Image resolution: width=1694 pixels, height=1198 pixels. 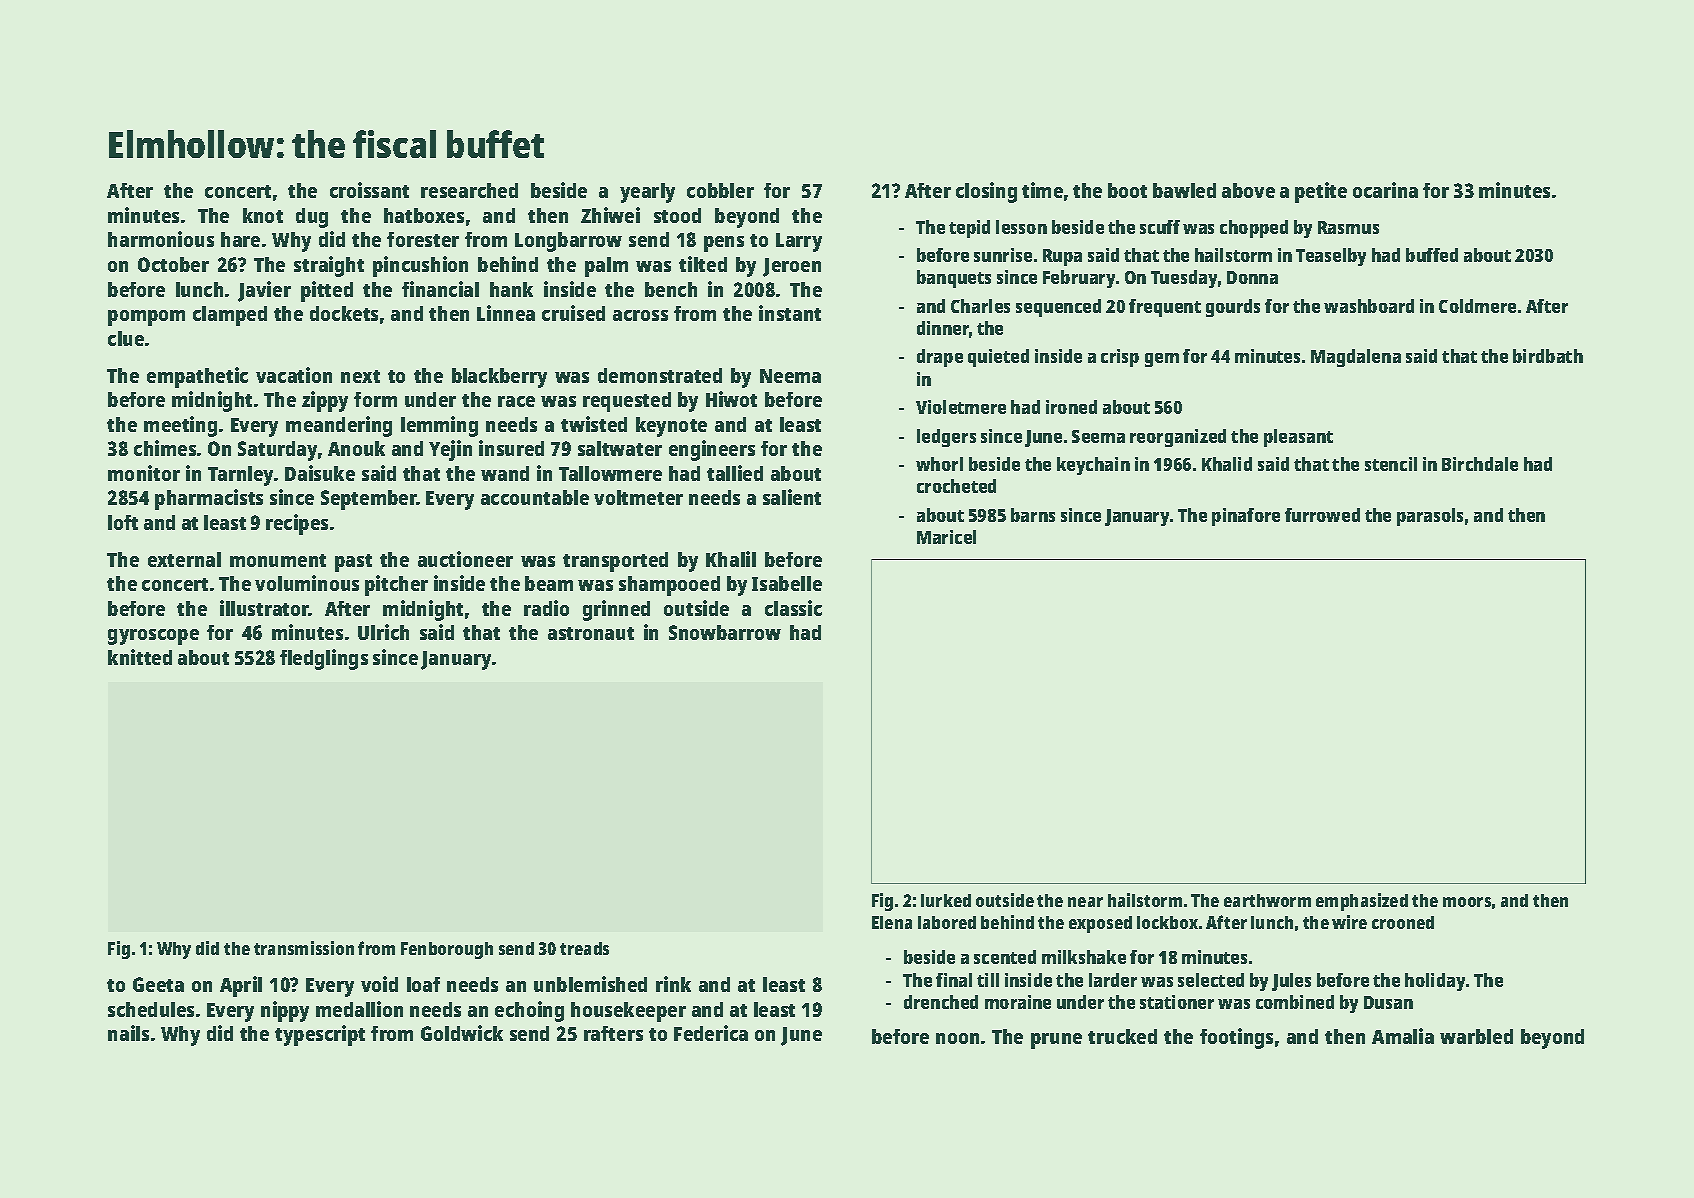 What do you see at coordinates (447, 950) in the image?
I see `Fenborough` at bounding box center [447, 950].
